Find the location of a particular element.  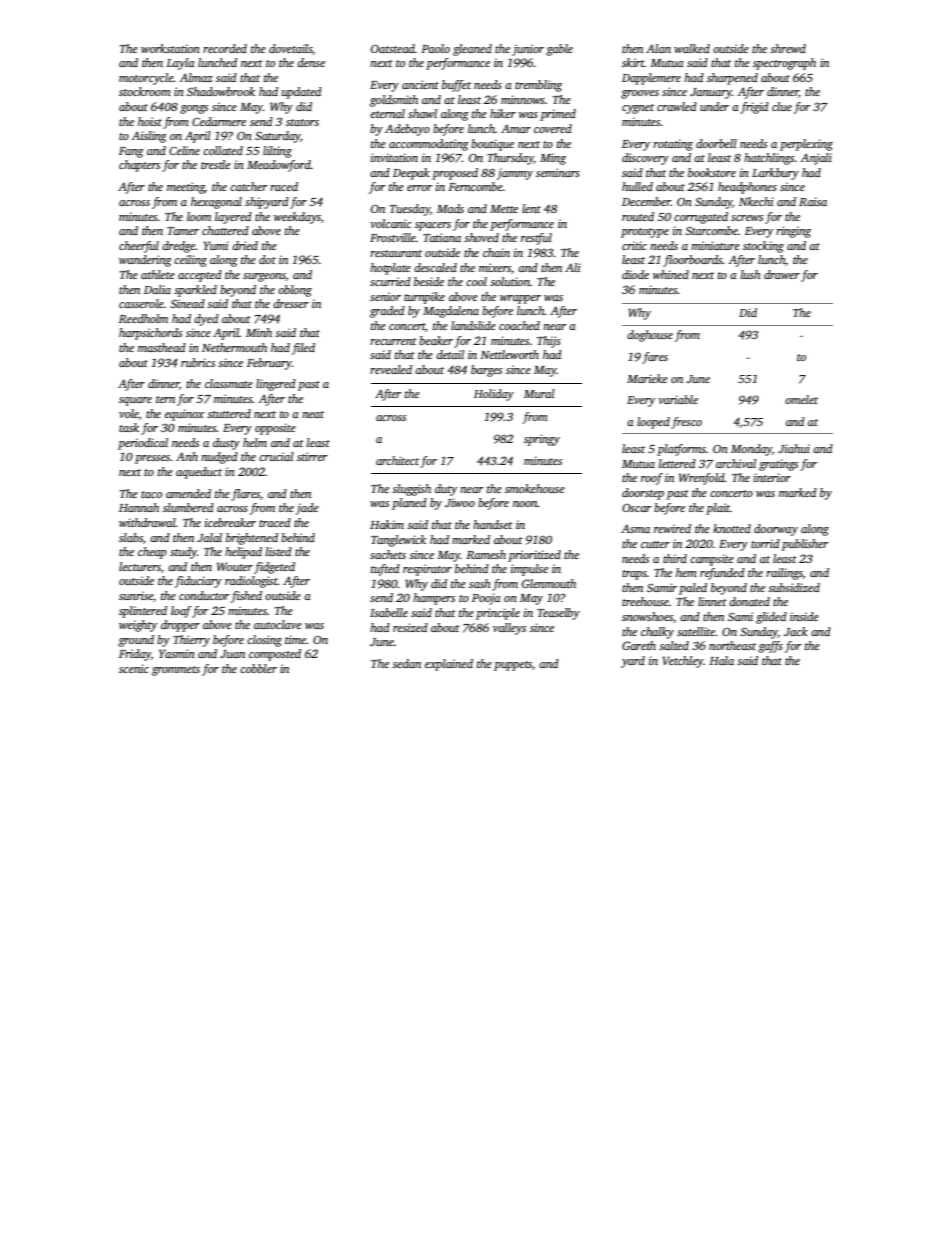

railings is located at coordinates (784, 574).
